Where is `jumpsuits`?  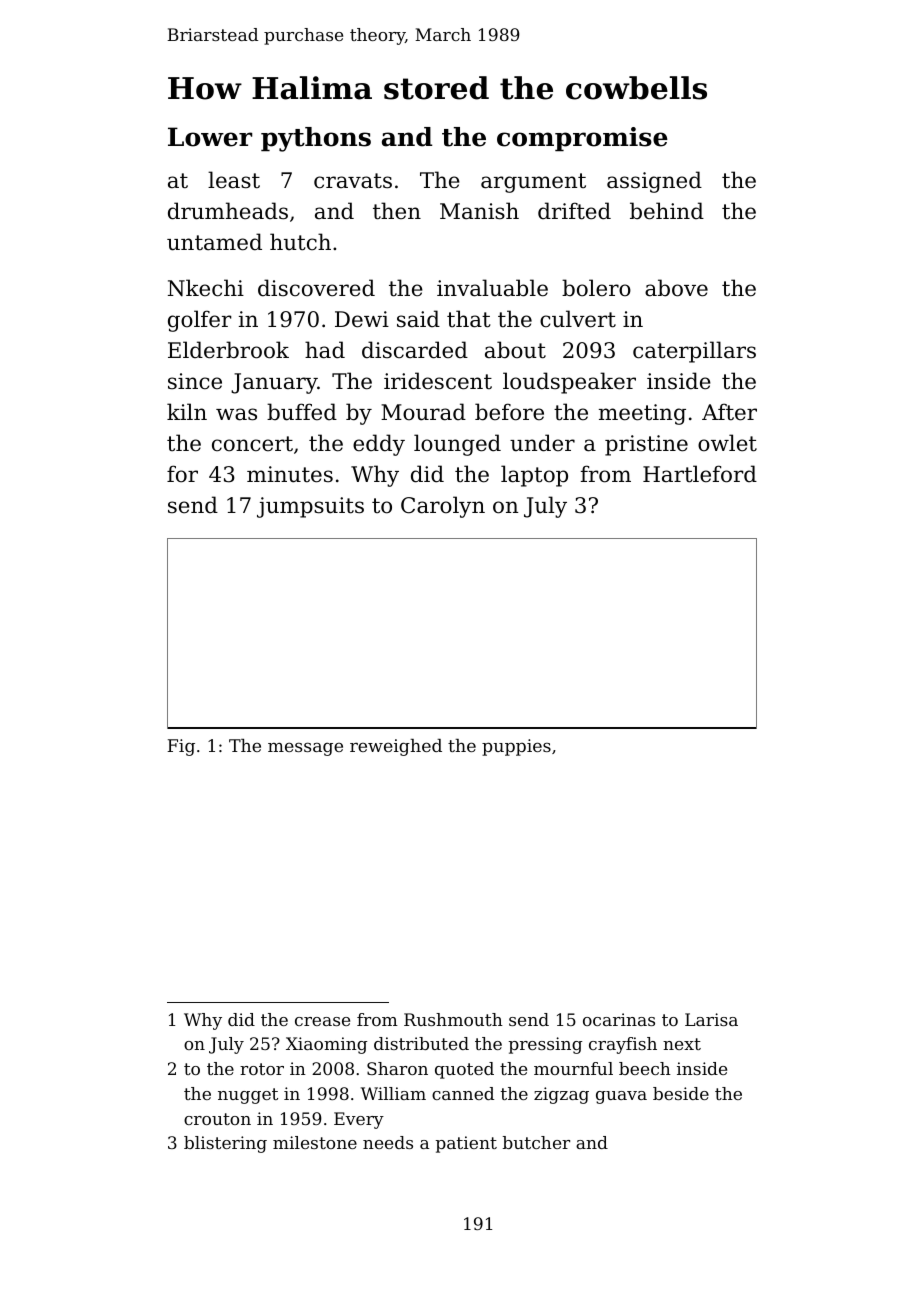 jumpsuits is located at coordinates (310, 507).
